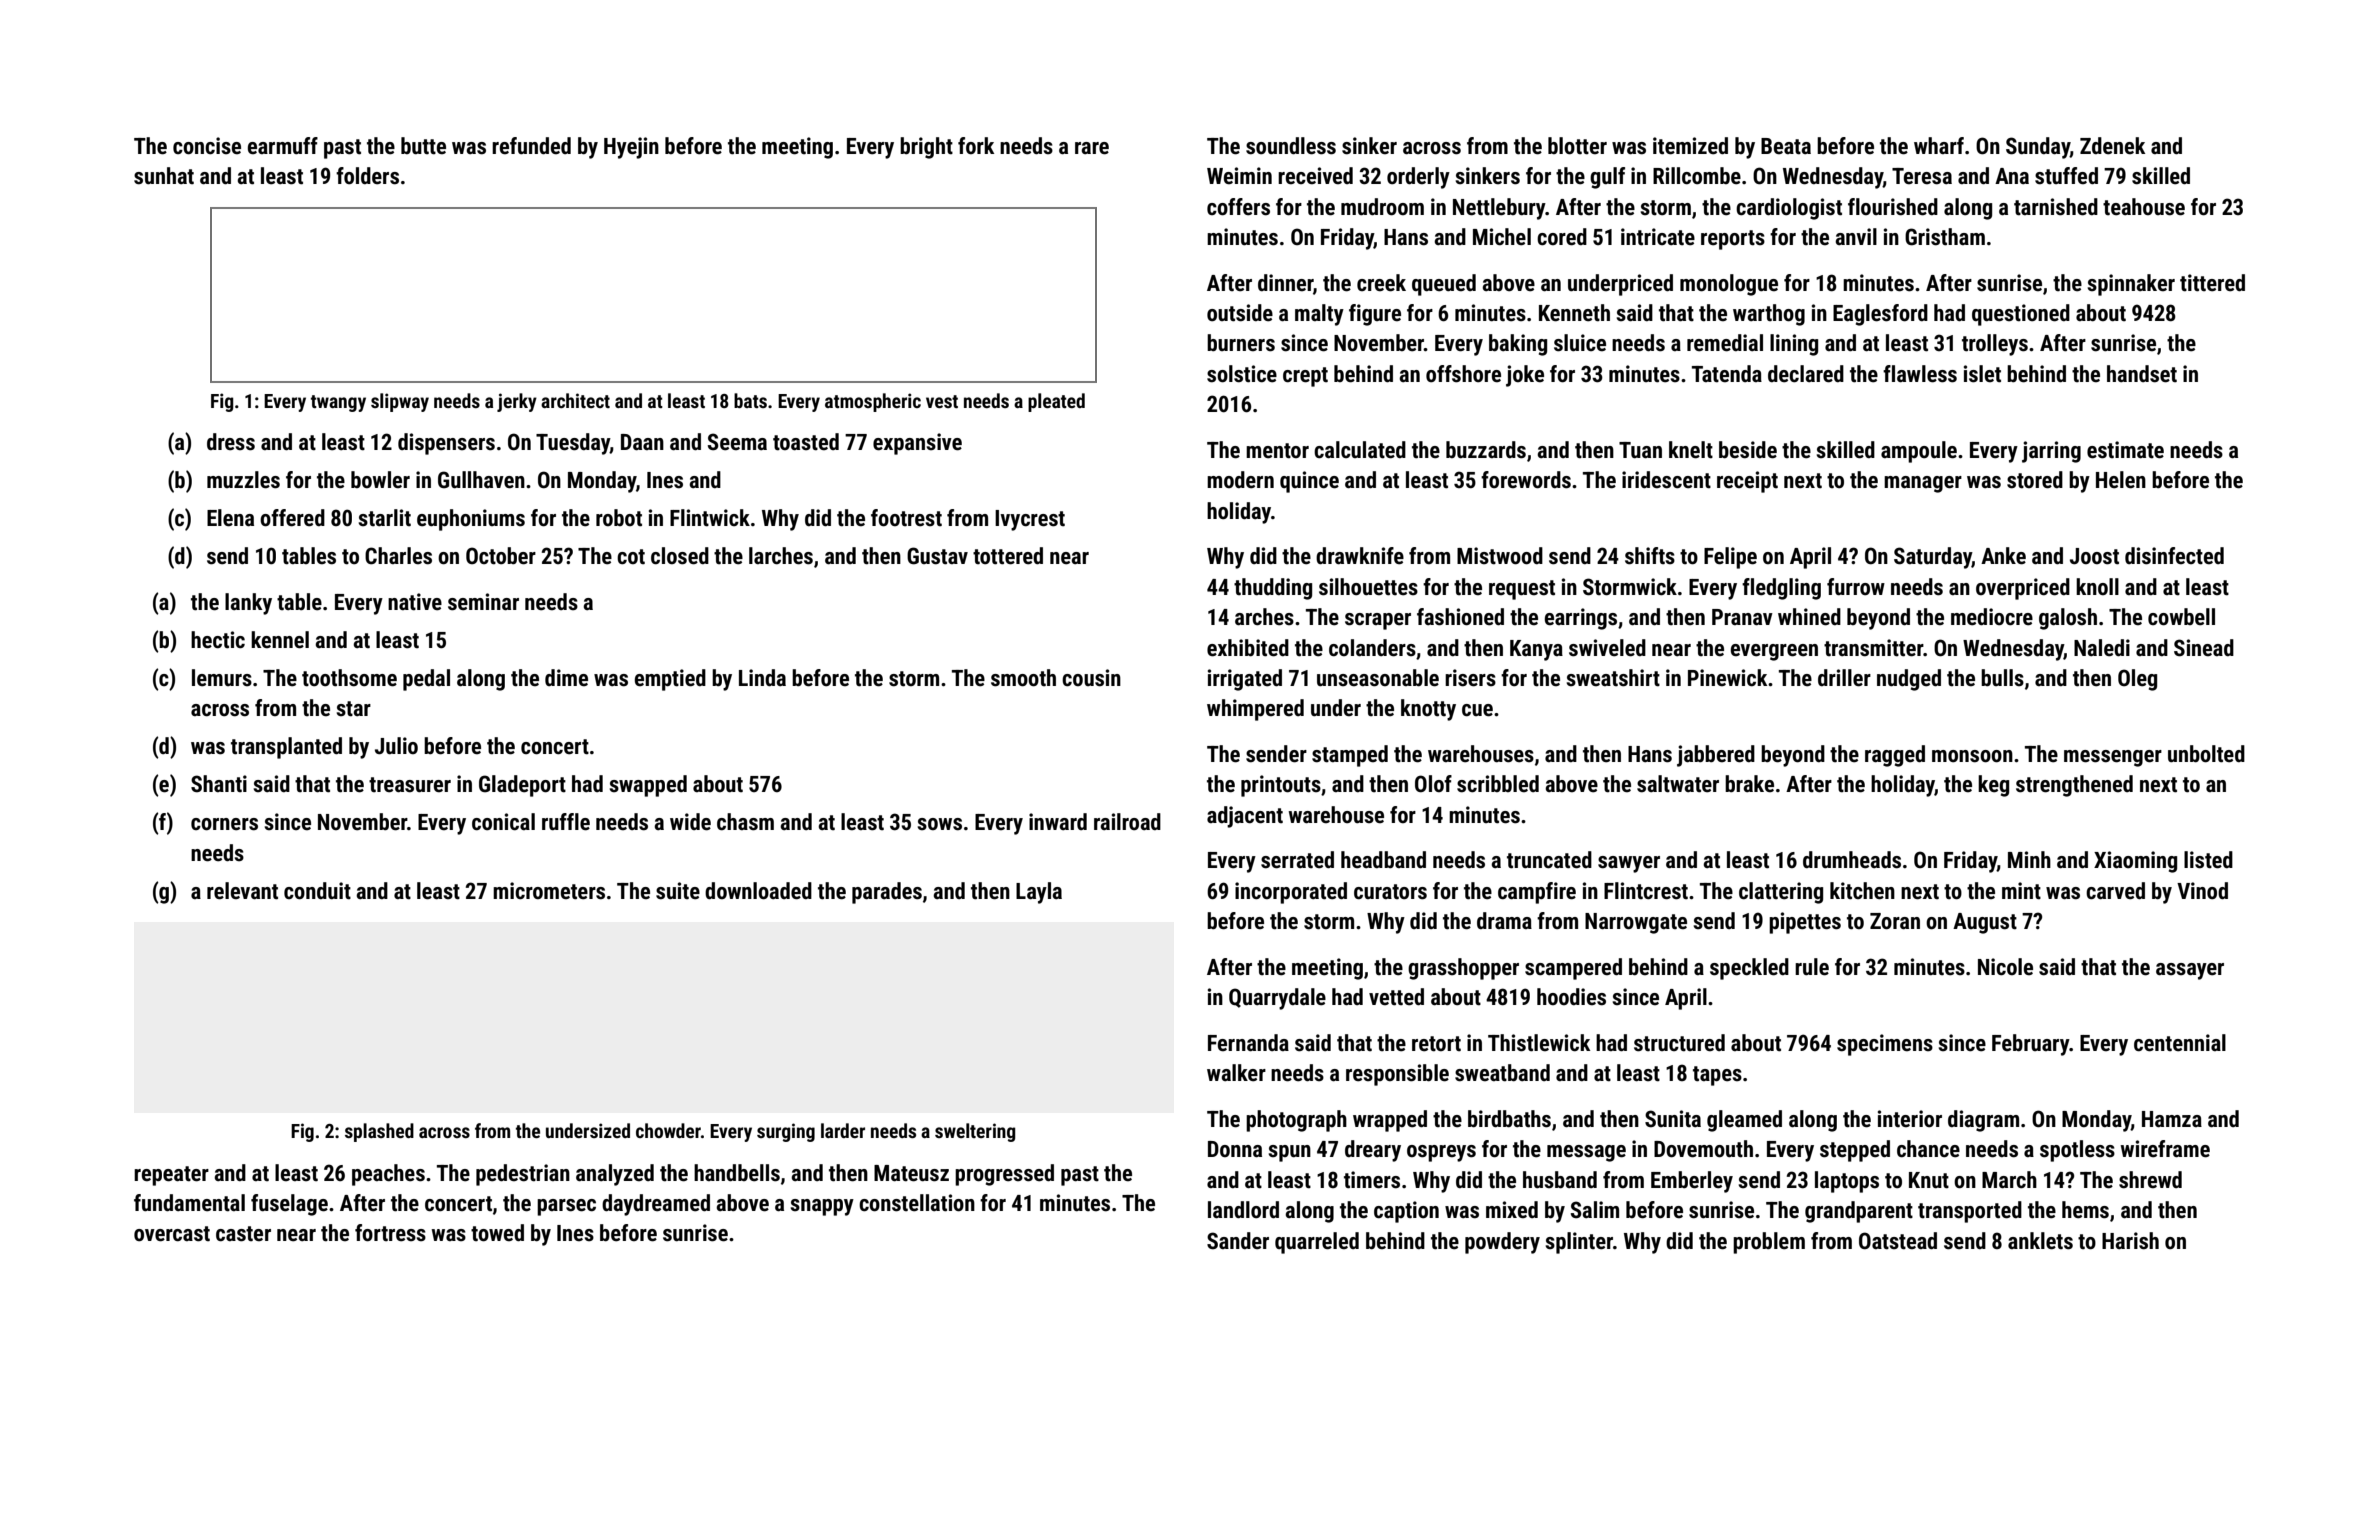 The width and height of the screenshot is (2380, 1540). Describe the element at coordinates (2031, 1045) in the screenshot. I see `February` at that location.
